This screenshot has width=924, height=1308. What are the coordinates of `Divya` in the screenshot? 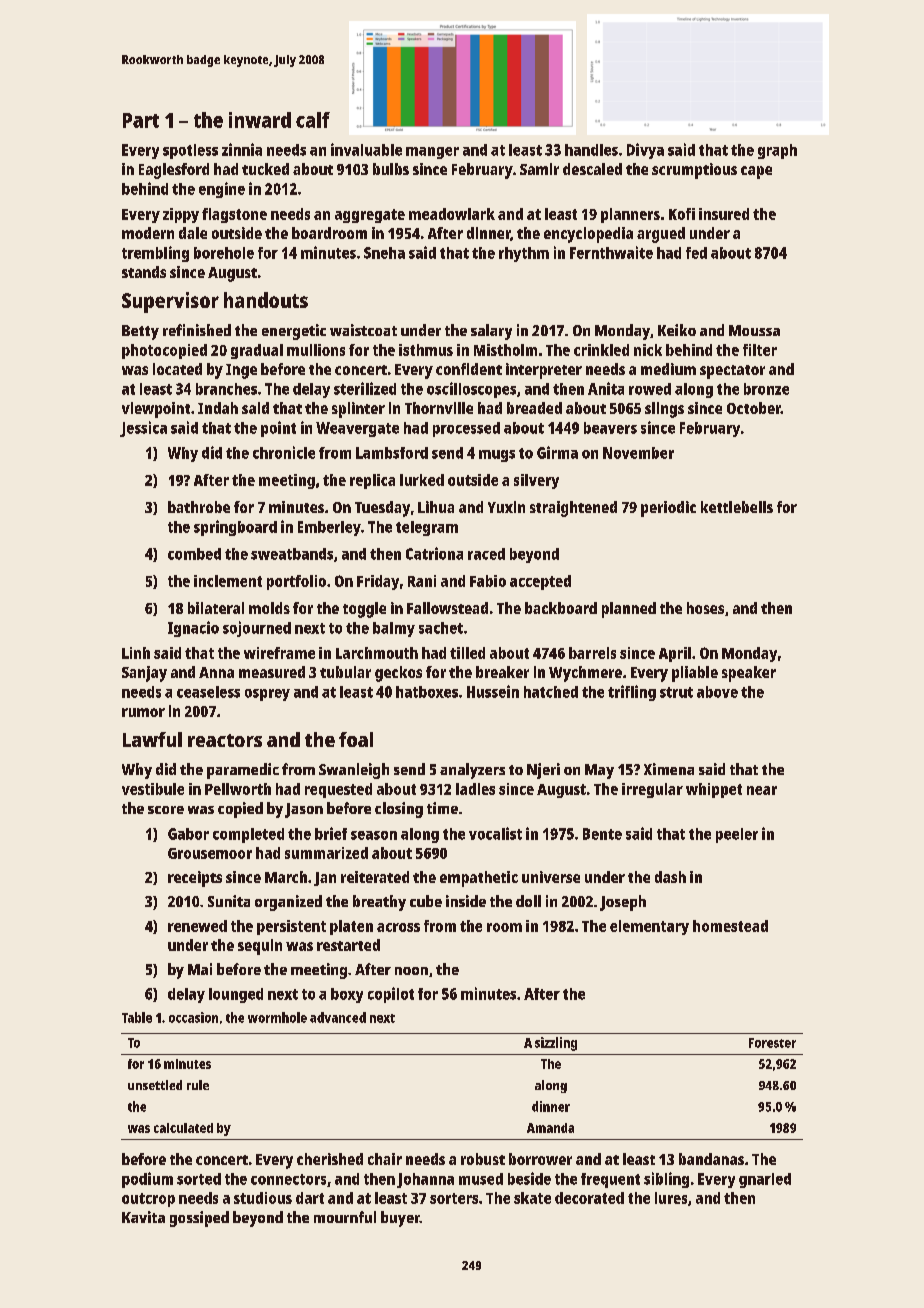 It's located at (645, 151).
